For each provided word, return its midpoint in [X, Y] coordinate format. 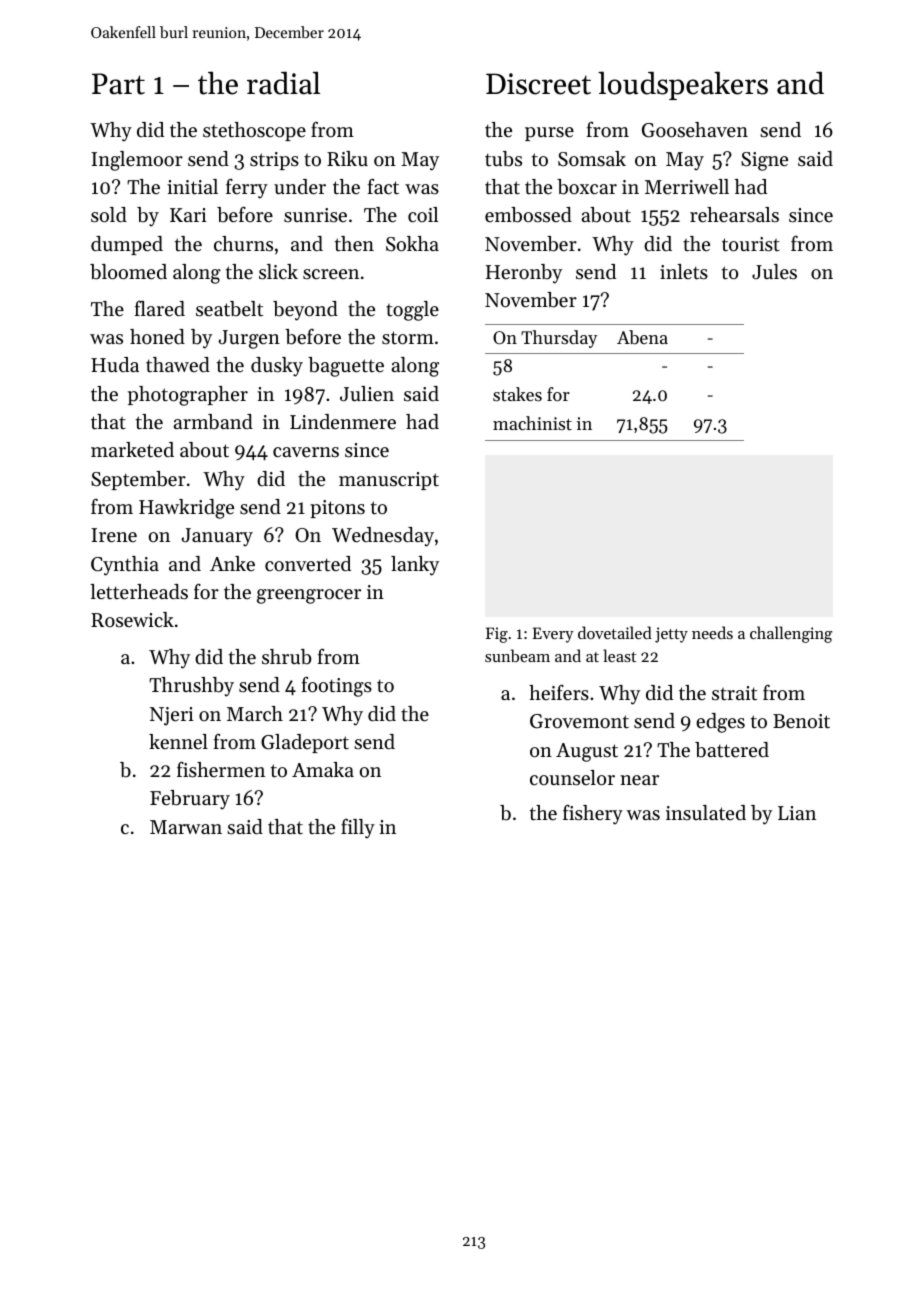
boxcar [587, 187]
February [190, 800]
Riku [347, 158]
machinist [532, 423]
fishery [593, 814]
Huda [115, 364]
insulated [706, 813]
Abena [642, 337]
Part [118, 84]
